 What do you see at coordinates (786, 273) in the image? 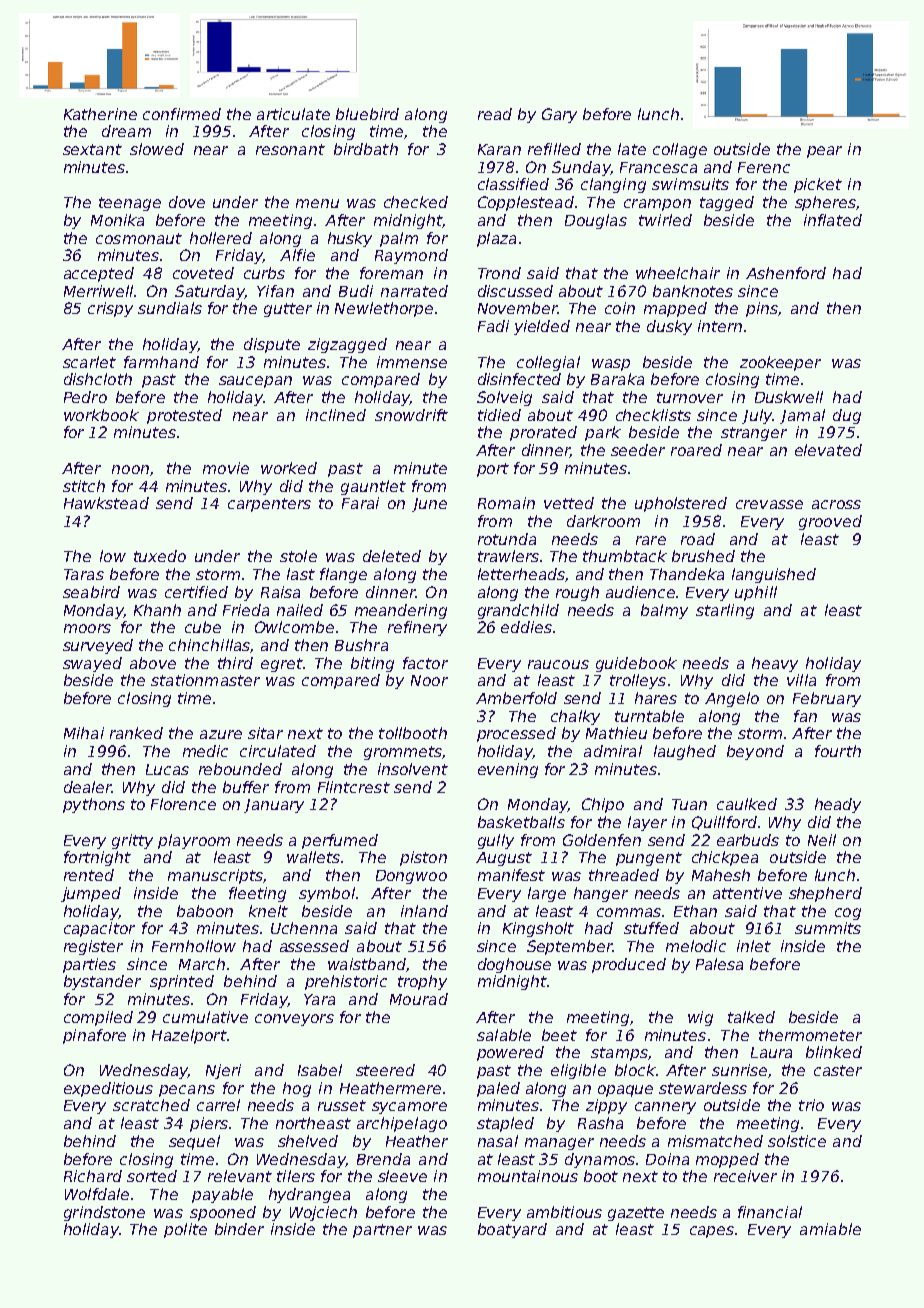
I see `Ashenford` at bounding box center [786, 273].
